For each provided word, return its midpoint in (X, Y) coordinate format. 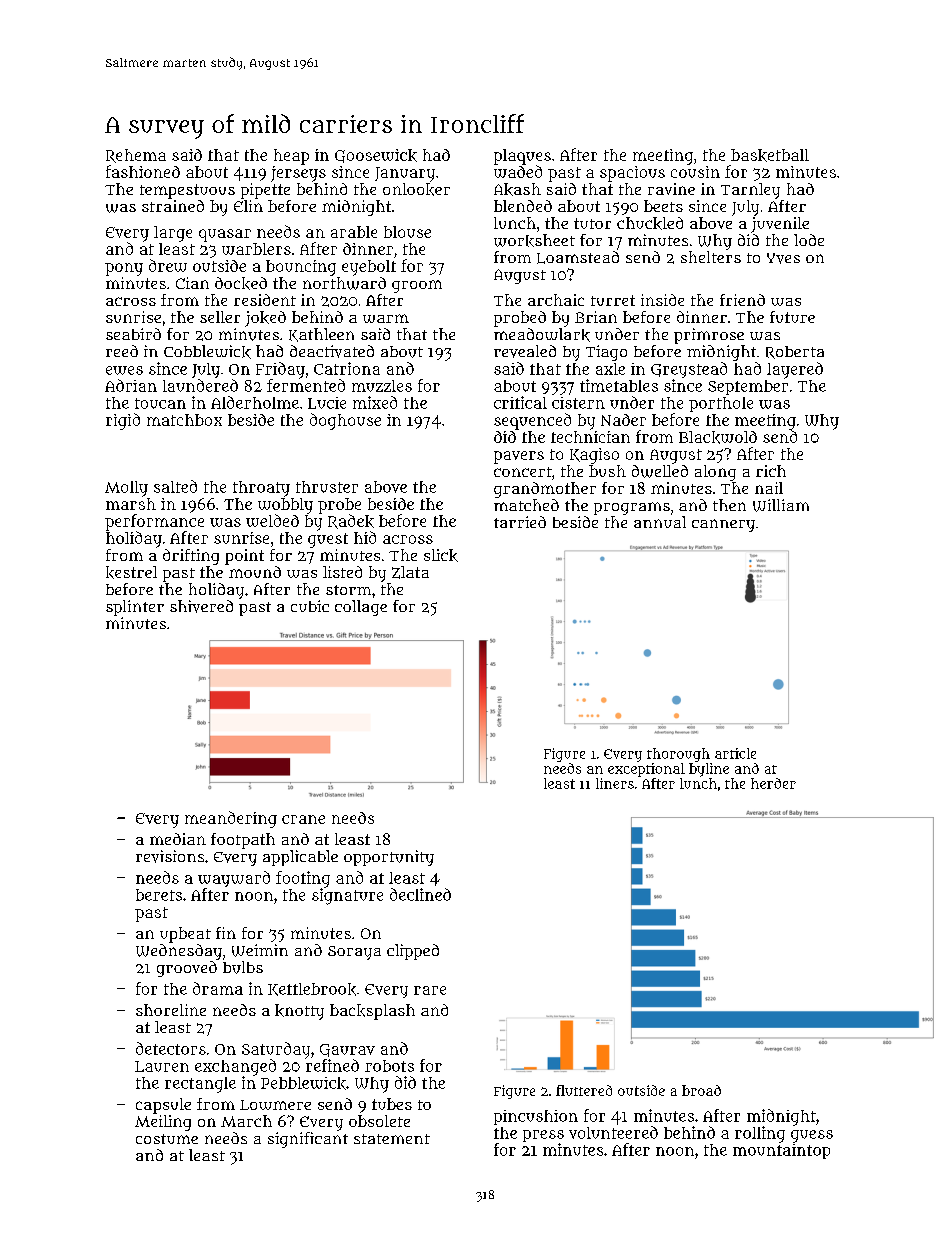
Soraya (354, 953)
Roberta (795, 352)
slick (441, 555)
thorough (678, 755)
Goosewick (376, 156)
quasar (225, 235)
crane (303, 819)
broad (701, 1090)
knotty (299, 1012)
